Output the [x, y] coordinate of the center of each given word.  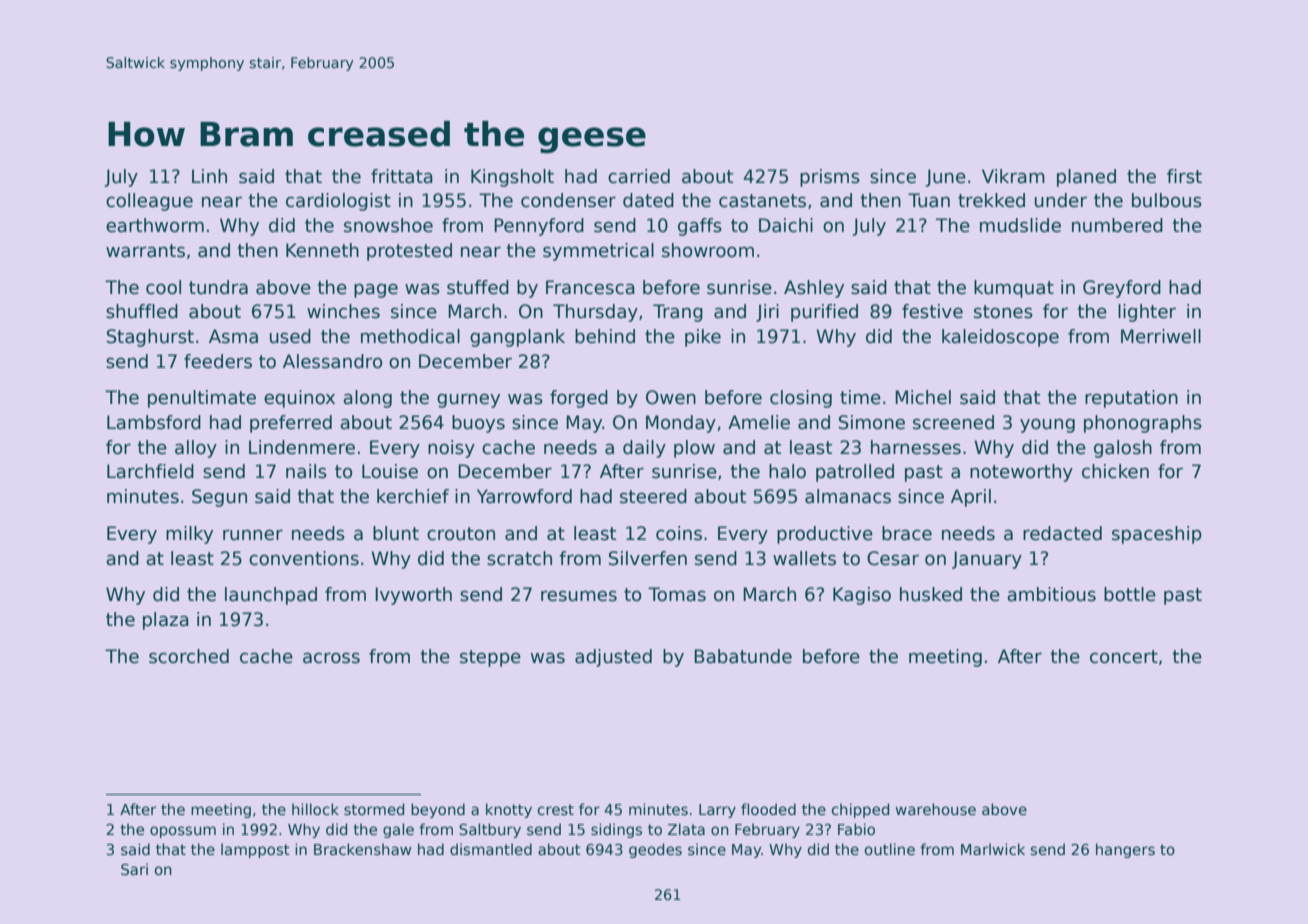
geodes [655, 850]
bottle [1130, 594]
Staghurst [150, 338]
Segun [219, 498]
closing [801, 399]
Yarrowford [524, 496]
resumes [579, 596]
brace [907, 533]
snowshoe [388, 225]
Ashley [814, 289]
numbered [1117, 225]
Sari [134, 869]
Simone [872, 422]
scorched [189, 656]
